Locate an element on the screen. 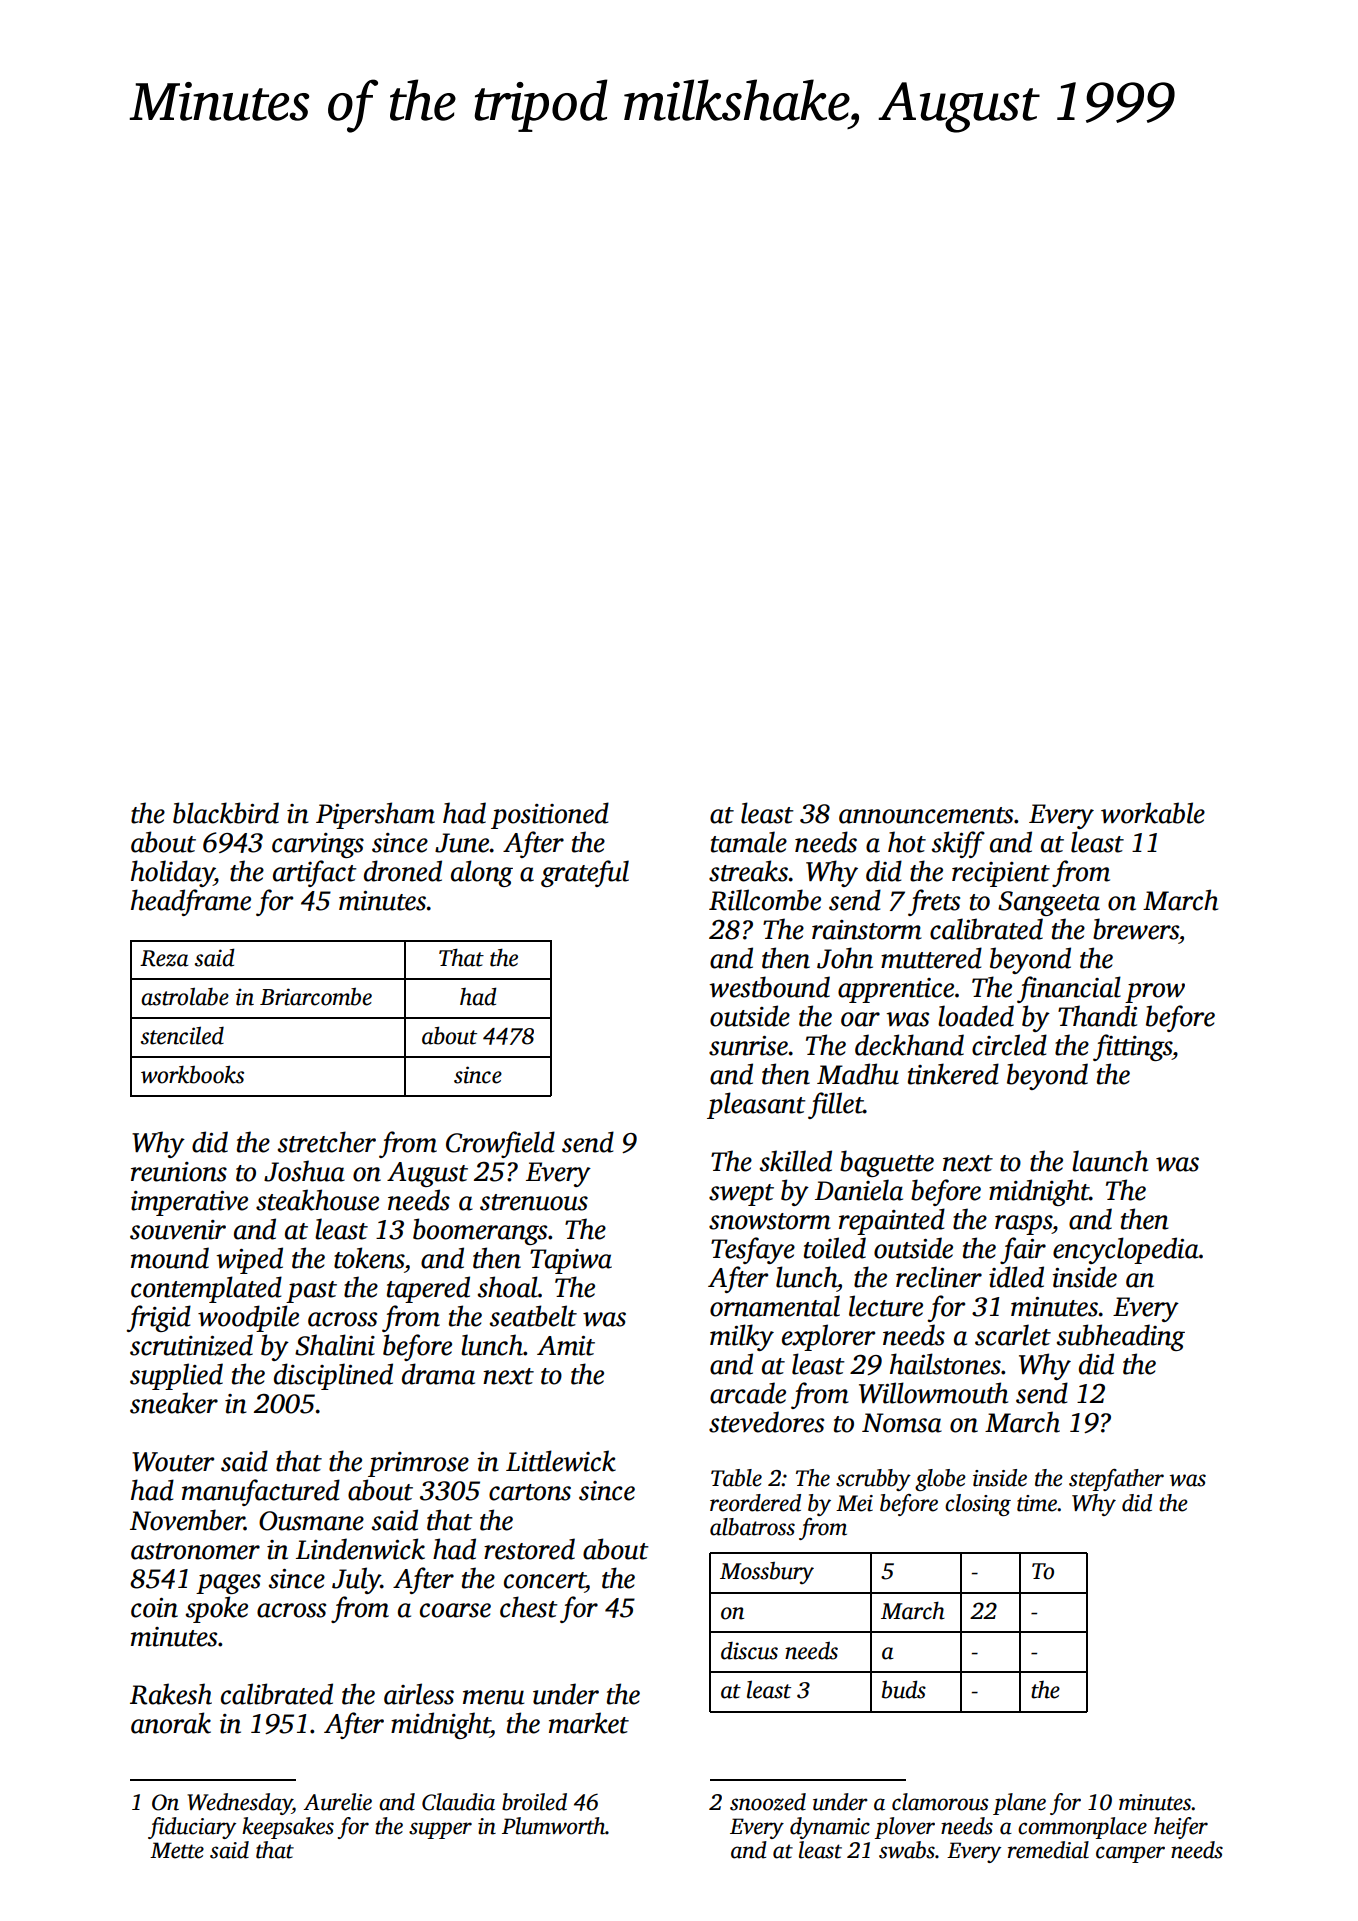  sneaker is located at coordinates (174, 1403).
